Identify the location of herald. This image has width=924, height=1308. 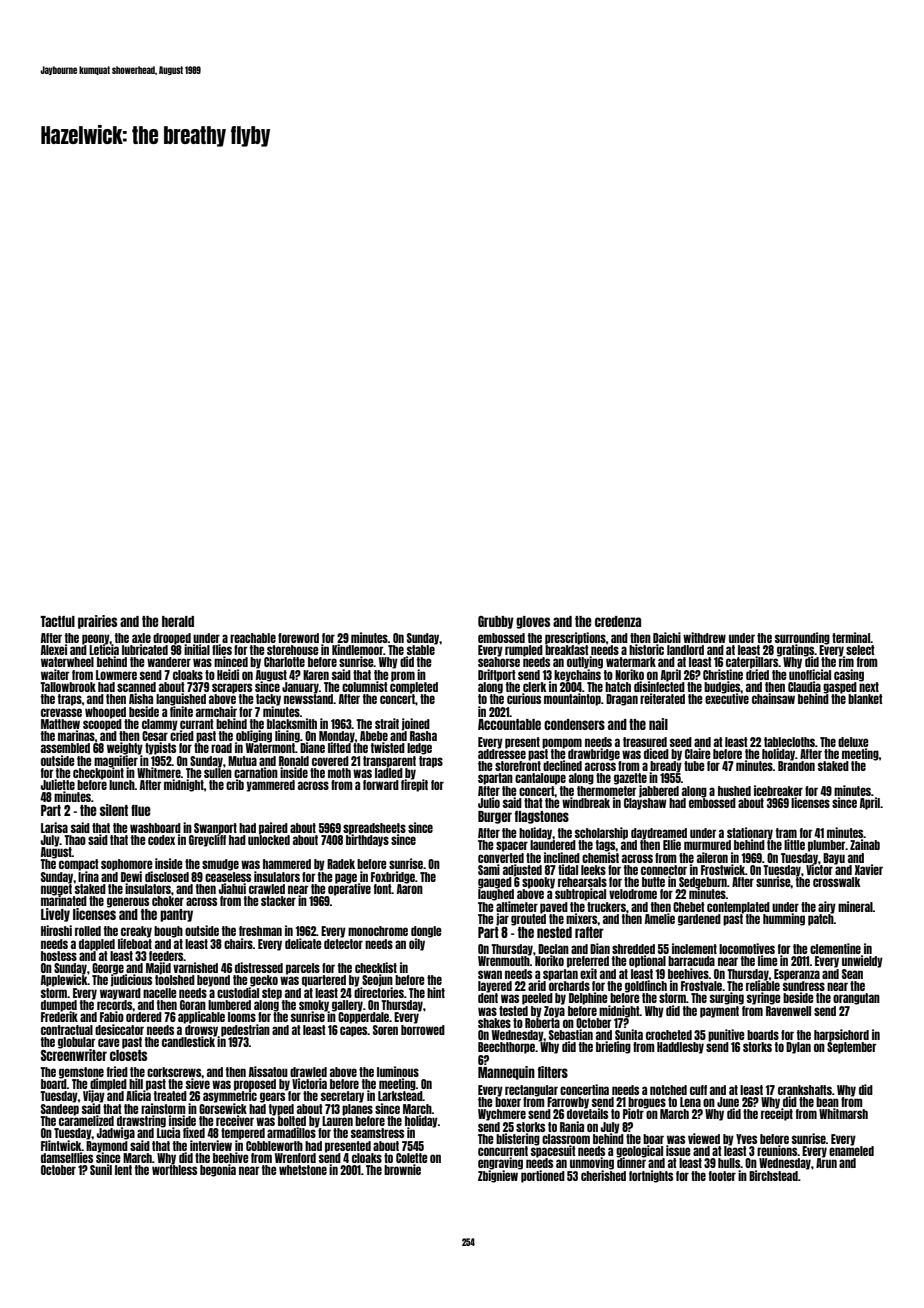
(178, 621).
